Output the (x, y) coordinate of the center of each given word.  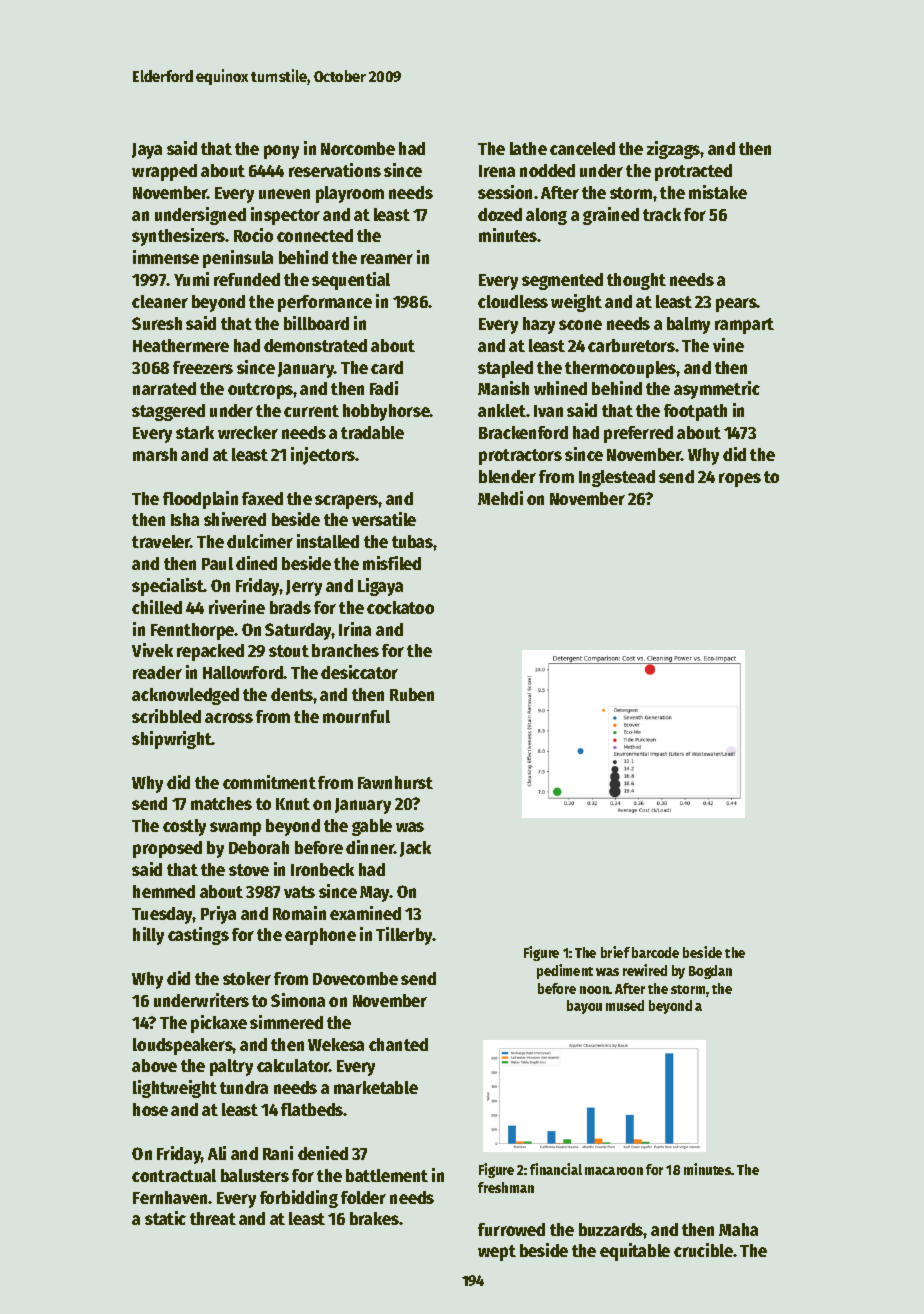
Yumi (191, 279)
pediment (565, 971)
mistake (718, 192)
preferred (638, 434)
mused (625, 1005)
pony (281, 152)
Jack (415, 849)
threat (213, 1218)
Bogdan (710, 972)
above (154, 1065)
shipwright (172, 740)
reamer (387, 259)
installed (328, 541)
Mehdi (500, 498)
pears (736, 305)
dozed (500, 214)
